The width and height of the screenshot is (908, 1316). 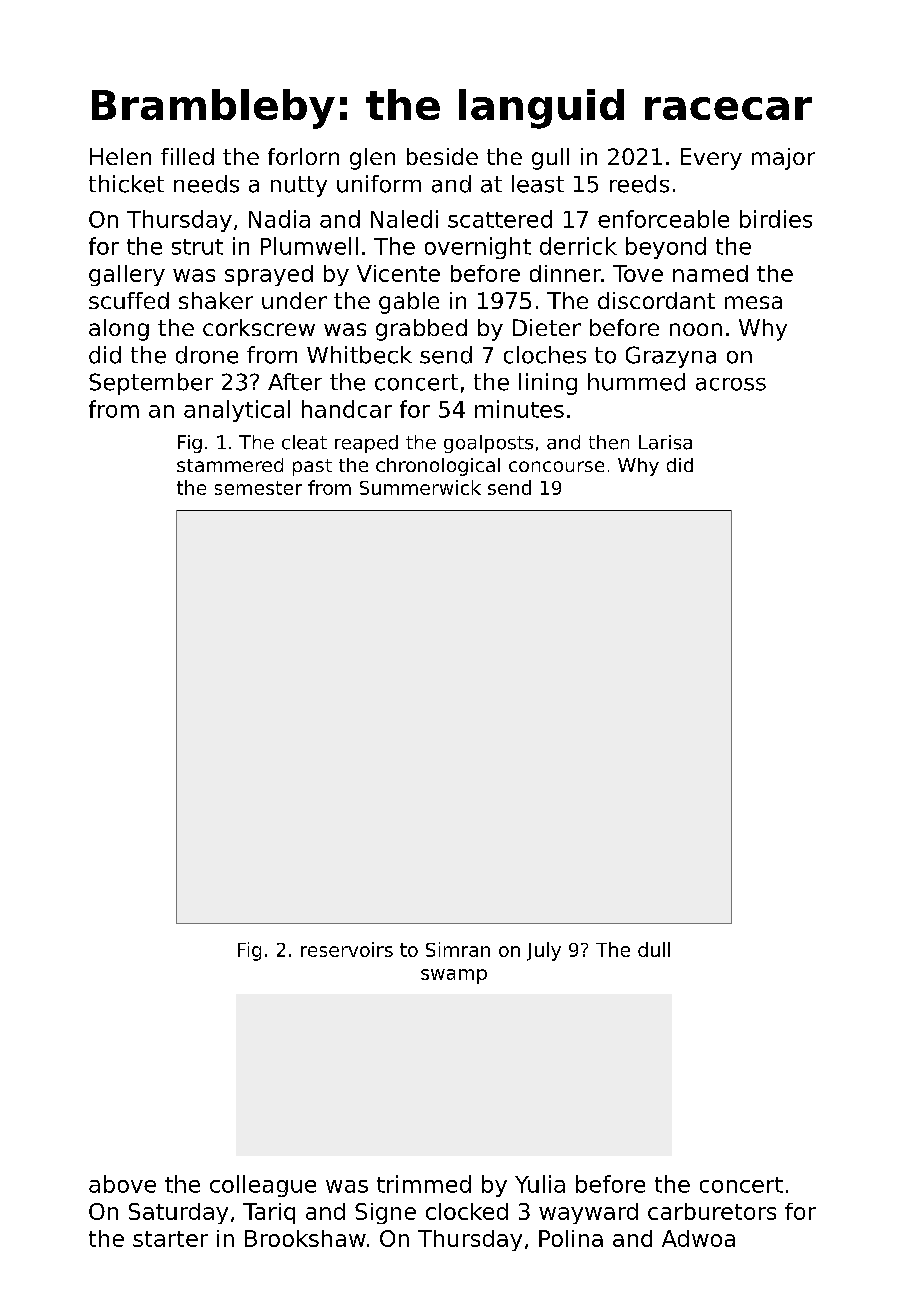 What do you see at coordinates (654, 949) in the screenshot?
I see `dull` at bounding box center [654, 949].
